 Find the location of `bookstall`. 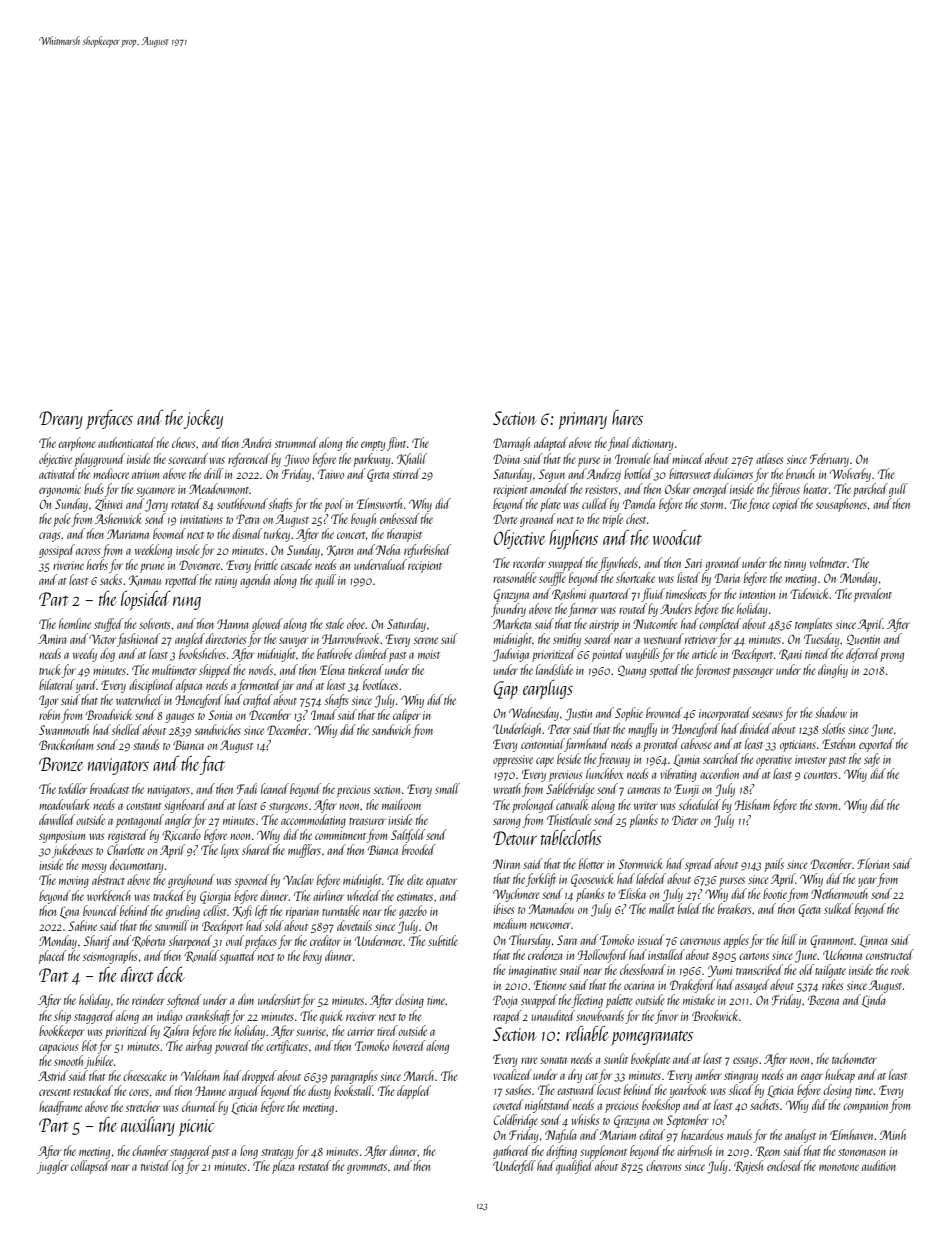

bookstall is located at coordinates (353, 1090).
